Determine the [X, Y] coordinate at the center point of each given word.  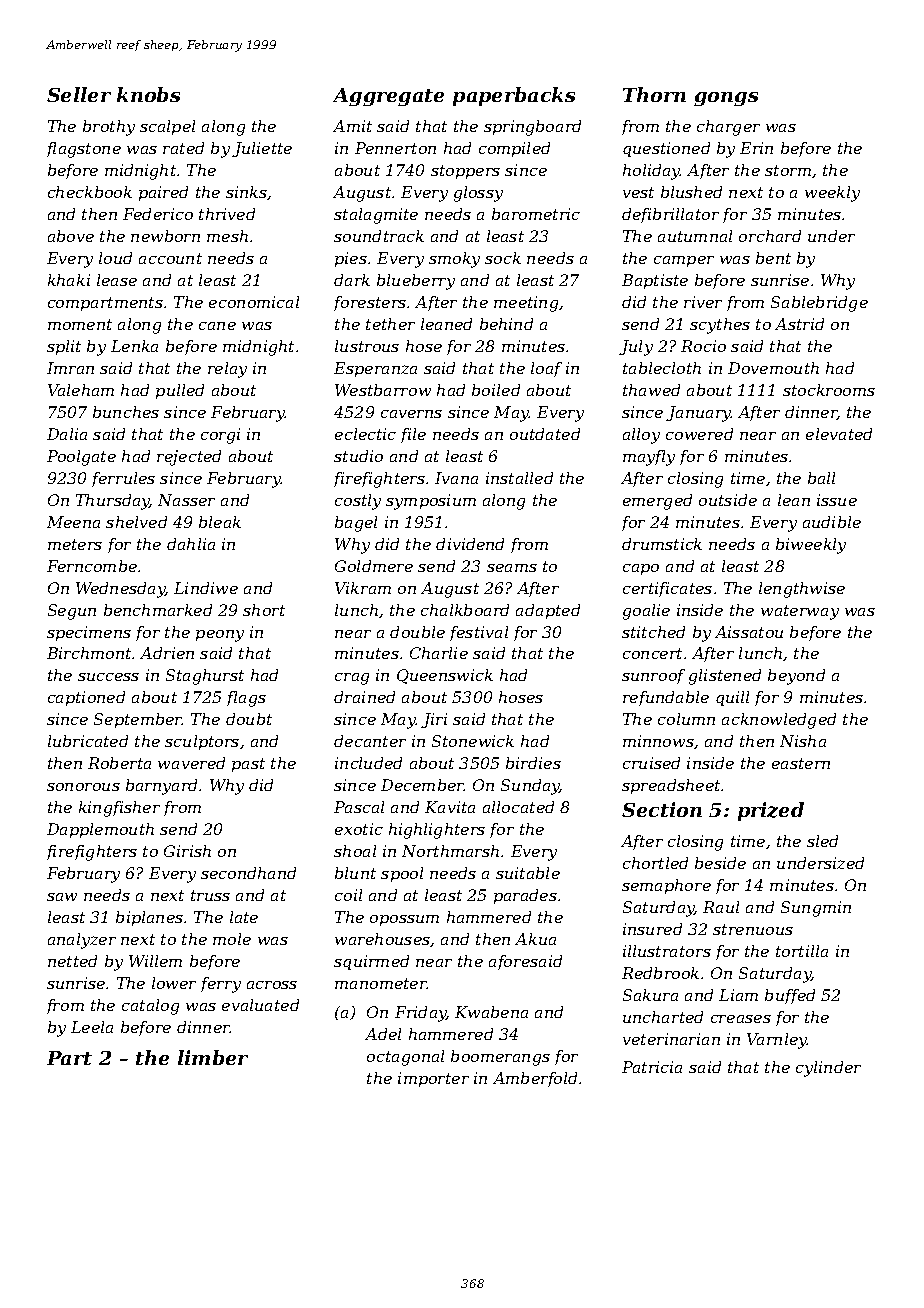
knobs [148, 94]
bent [773, 258]
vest [638, 192]
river [703, 302]
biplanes [149, 918]
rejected [189, 458]
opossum [404, 920]
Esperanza [375, 369]
